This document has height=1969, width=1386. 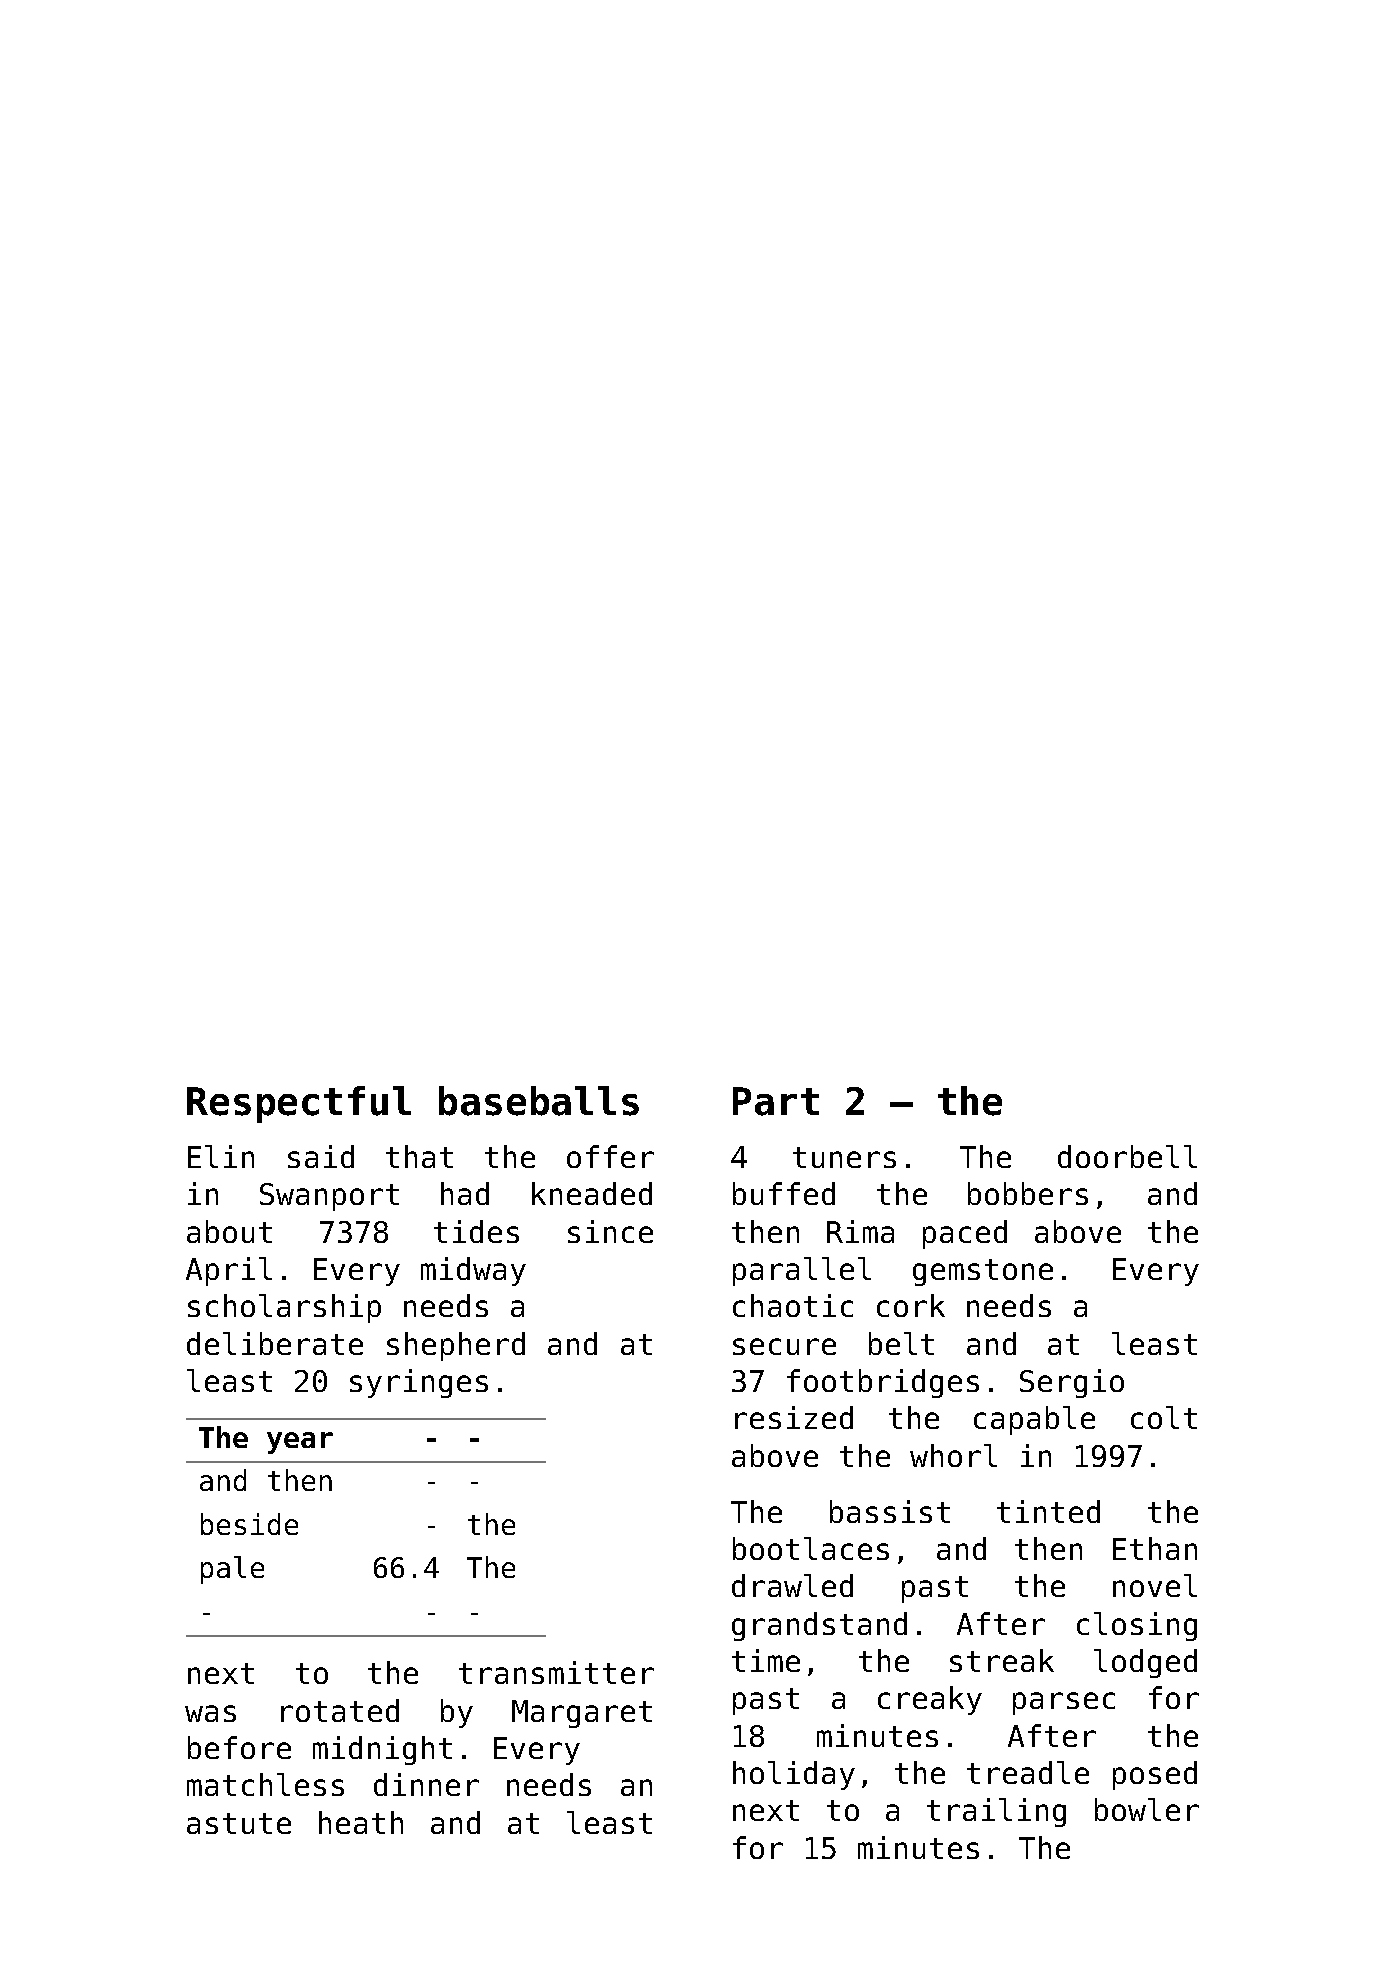 I want to click on gemstone, so click(x=983, y=1272).
